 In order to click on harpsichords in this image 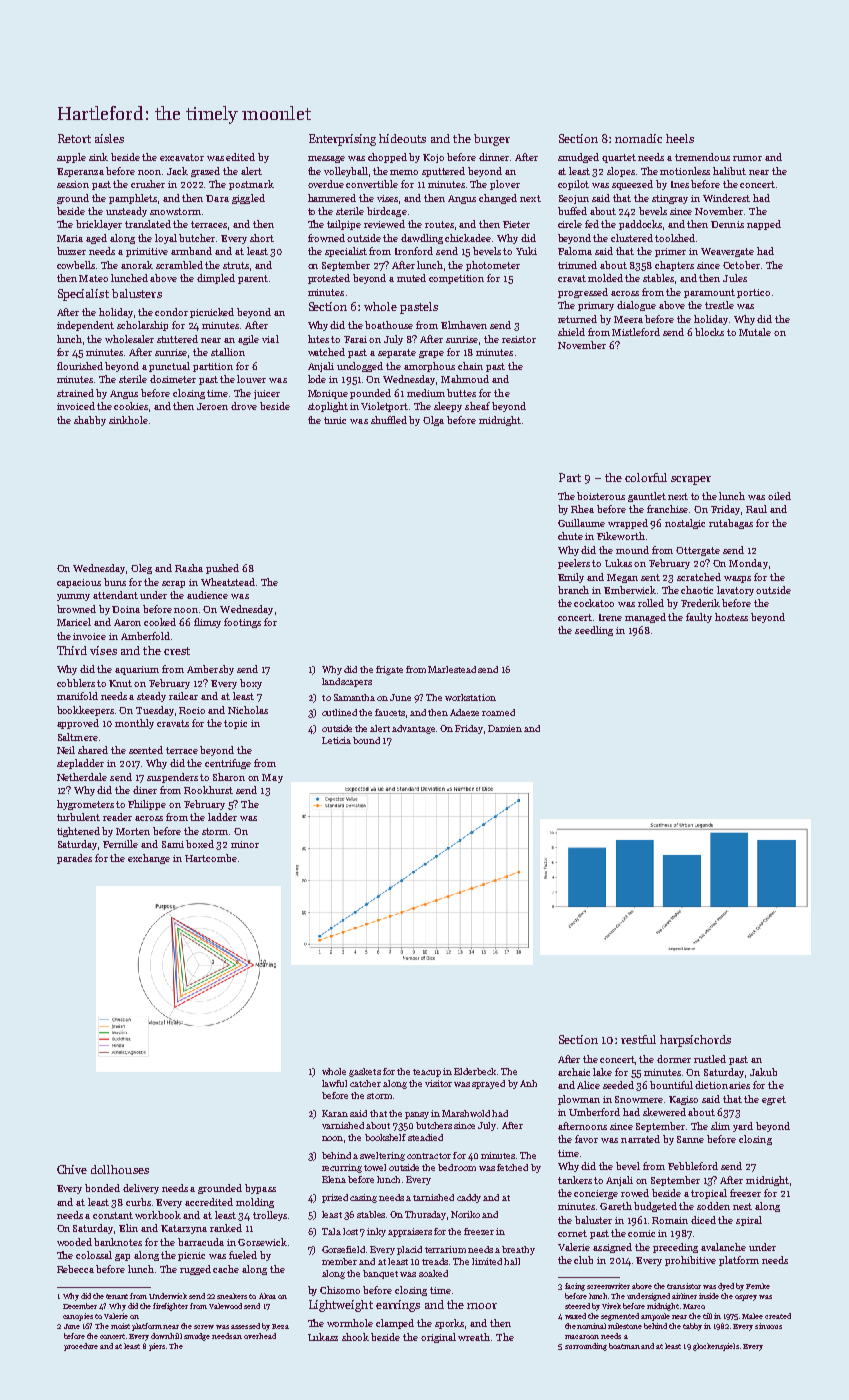, I will do `click(695, 1041)`.
